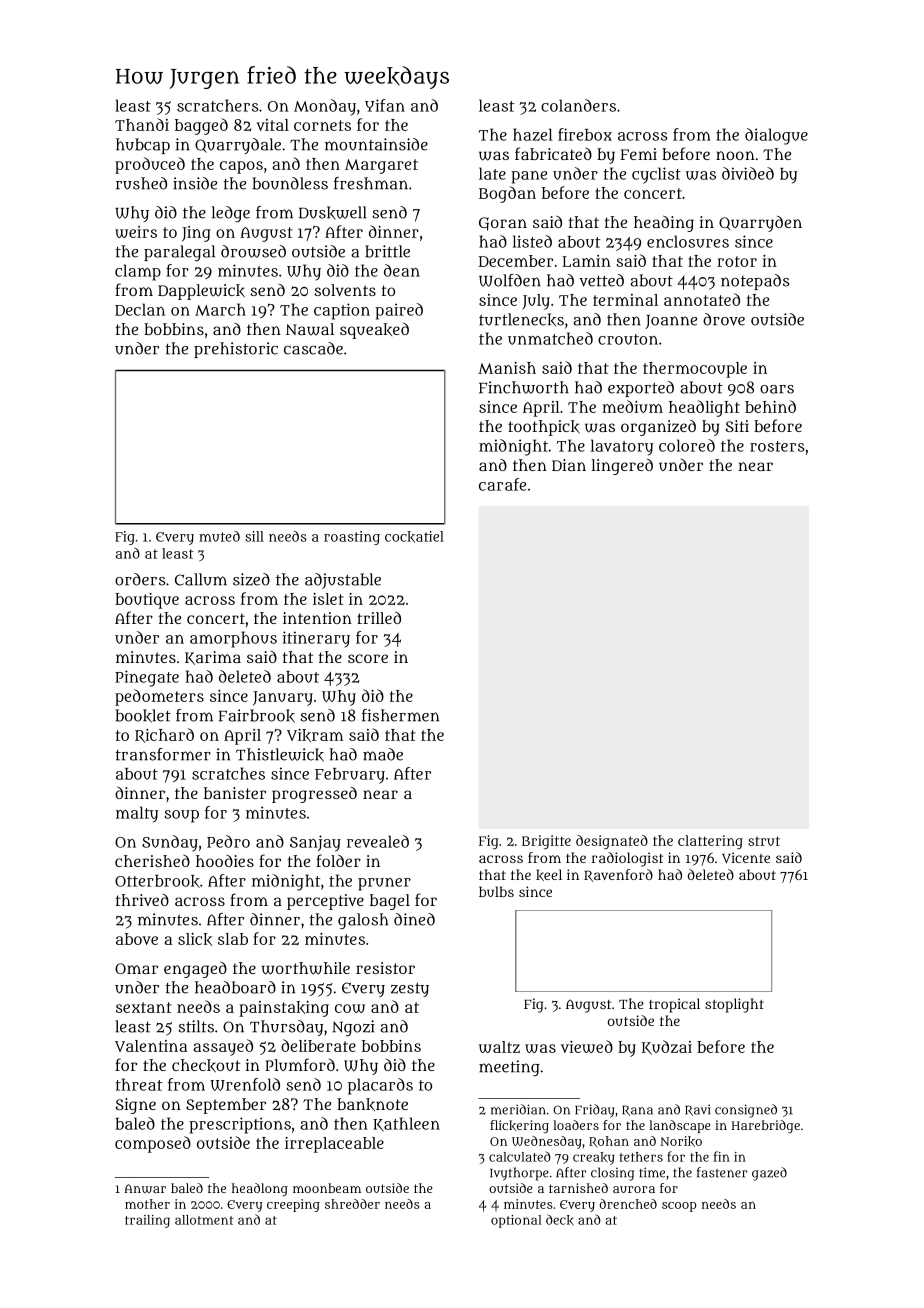 This screenshot has height=1308, width=924. What do you see at coordinates (218, 105) in the screenshot?
I see `scratchers` at bounding box center [218, 105].
